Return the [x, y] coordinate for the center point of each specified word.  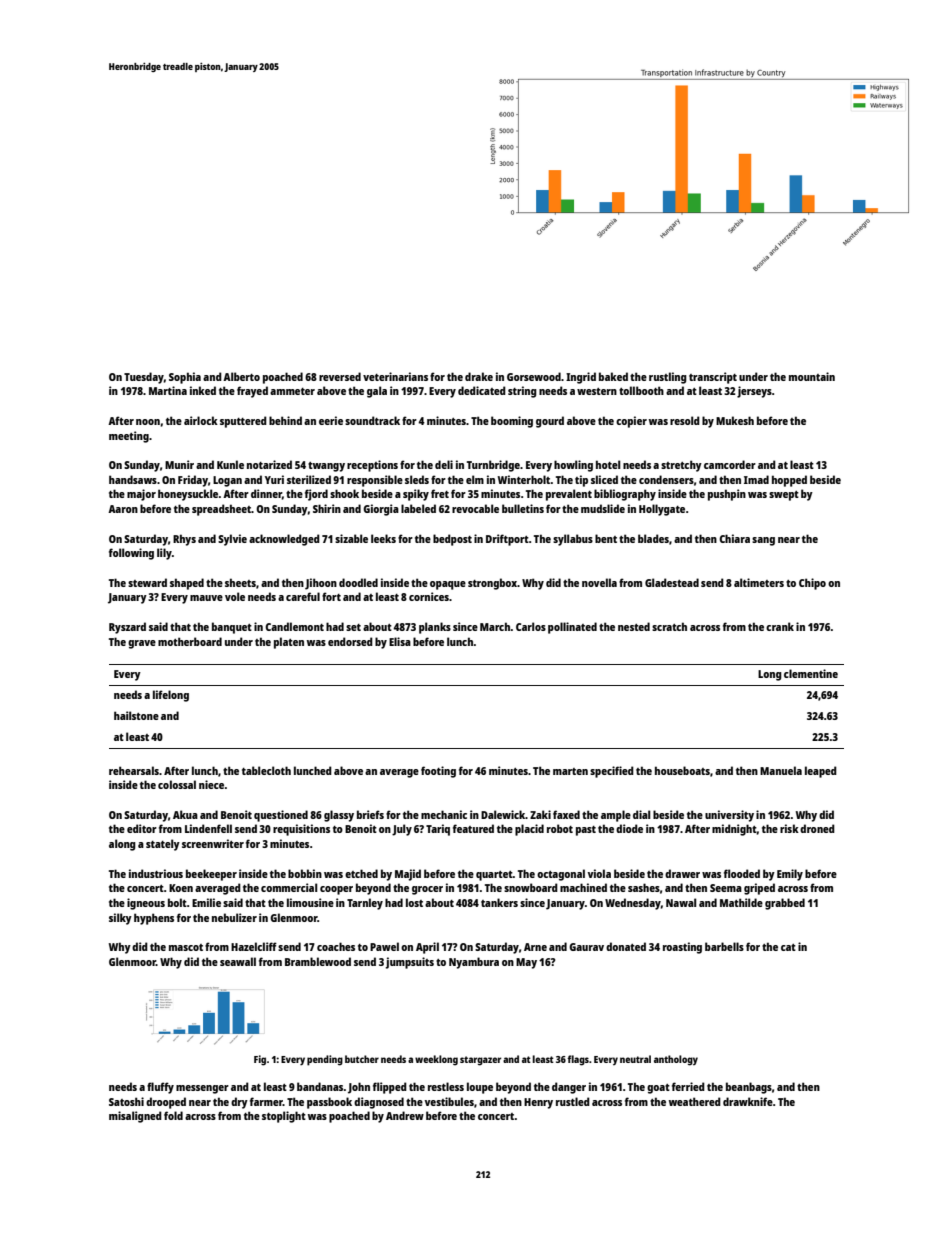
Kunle [230, 464]
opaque [448, 585]
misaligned [135, 1117]
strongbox [492, 584]
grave [142, 644]
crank [780, 626]
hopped [789, 481]
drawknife [748, 1101]
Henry [538, 1103]
